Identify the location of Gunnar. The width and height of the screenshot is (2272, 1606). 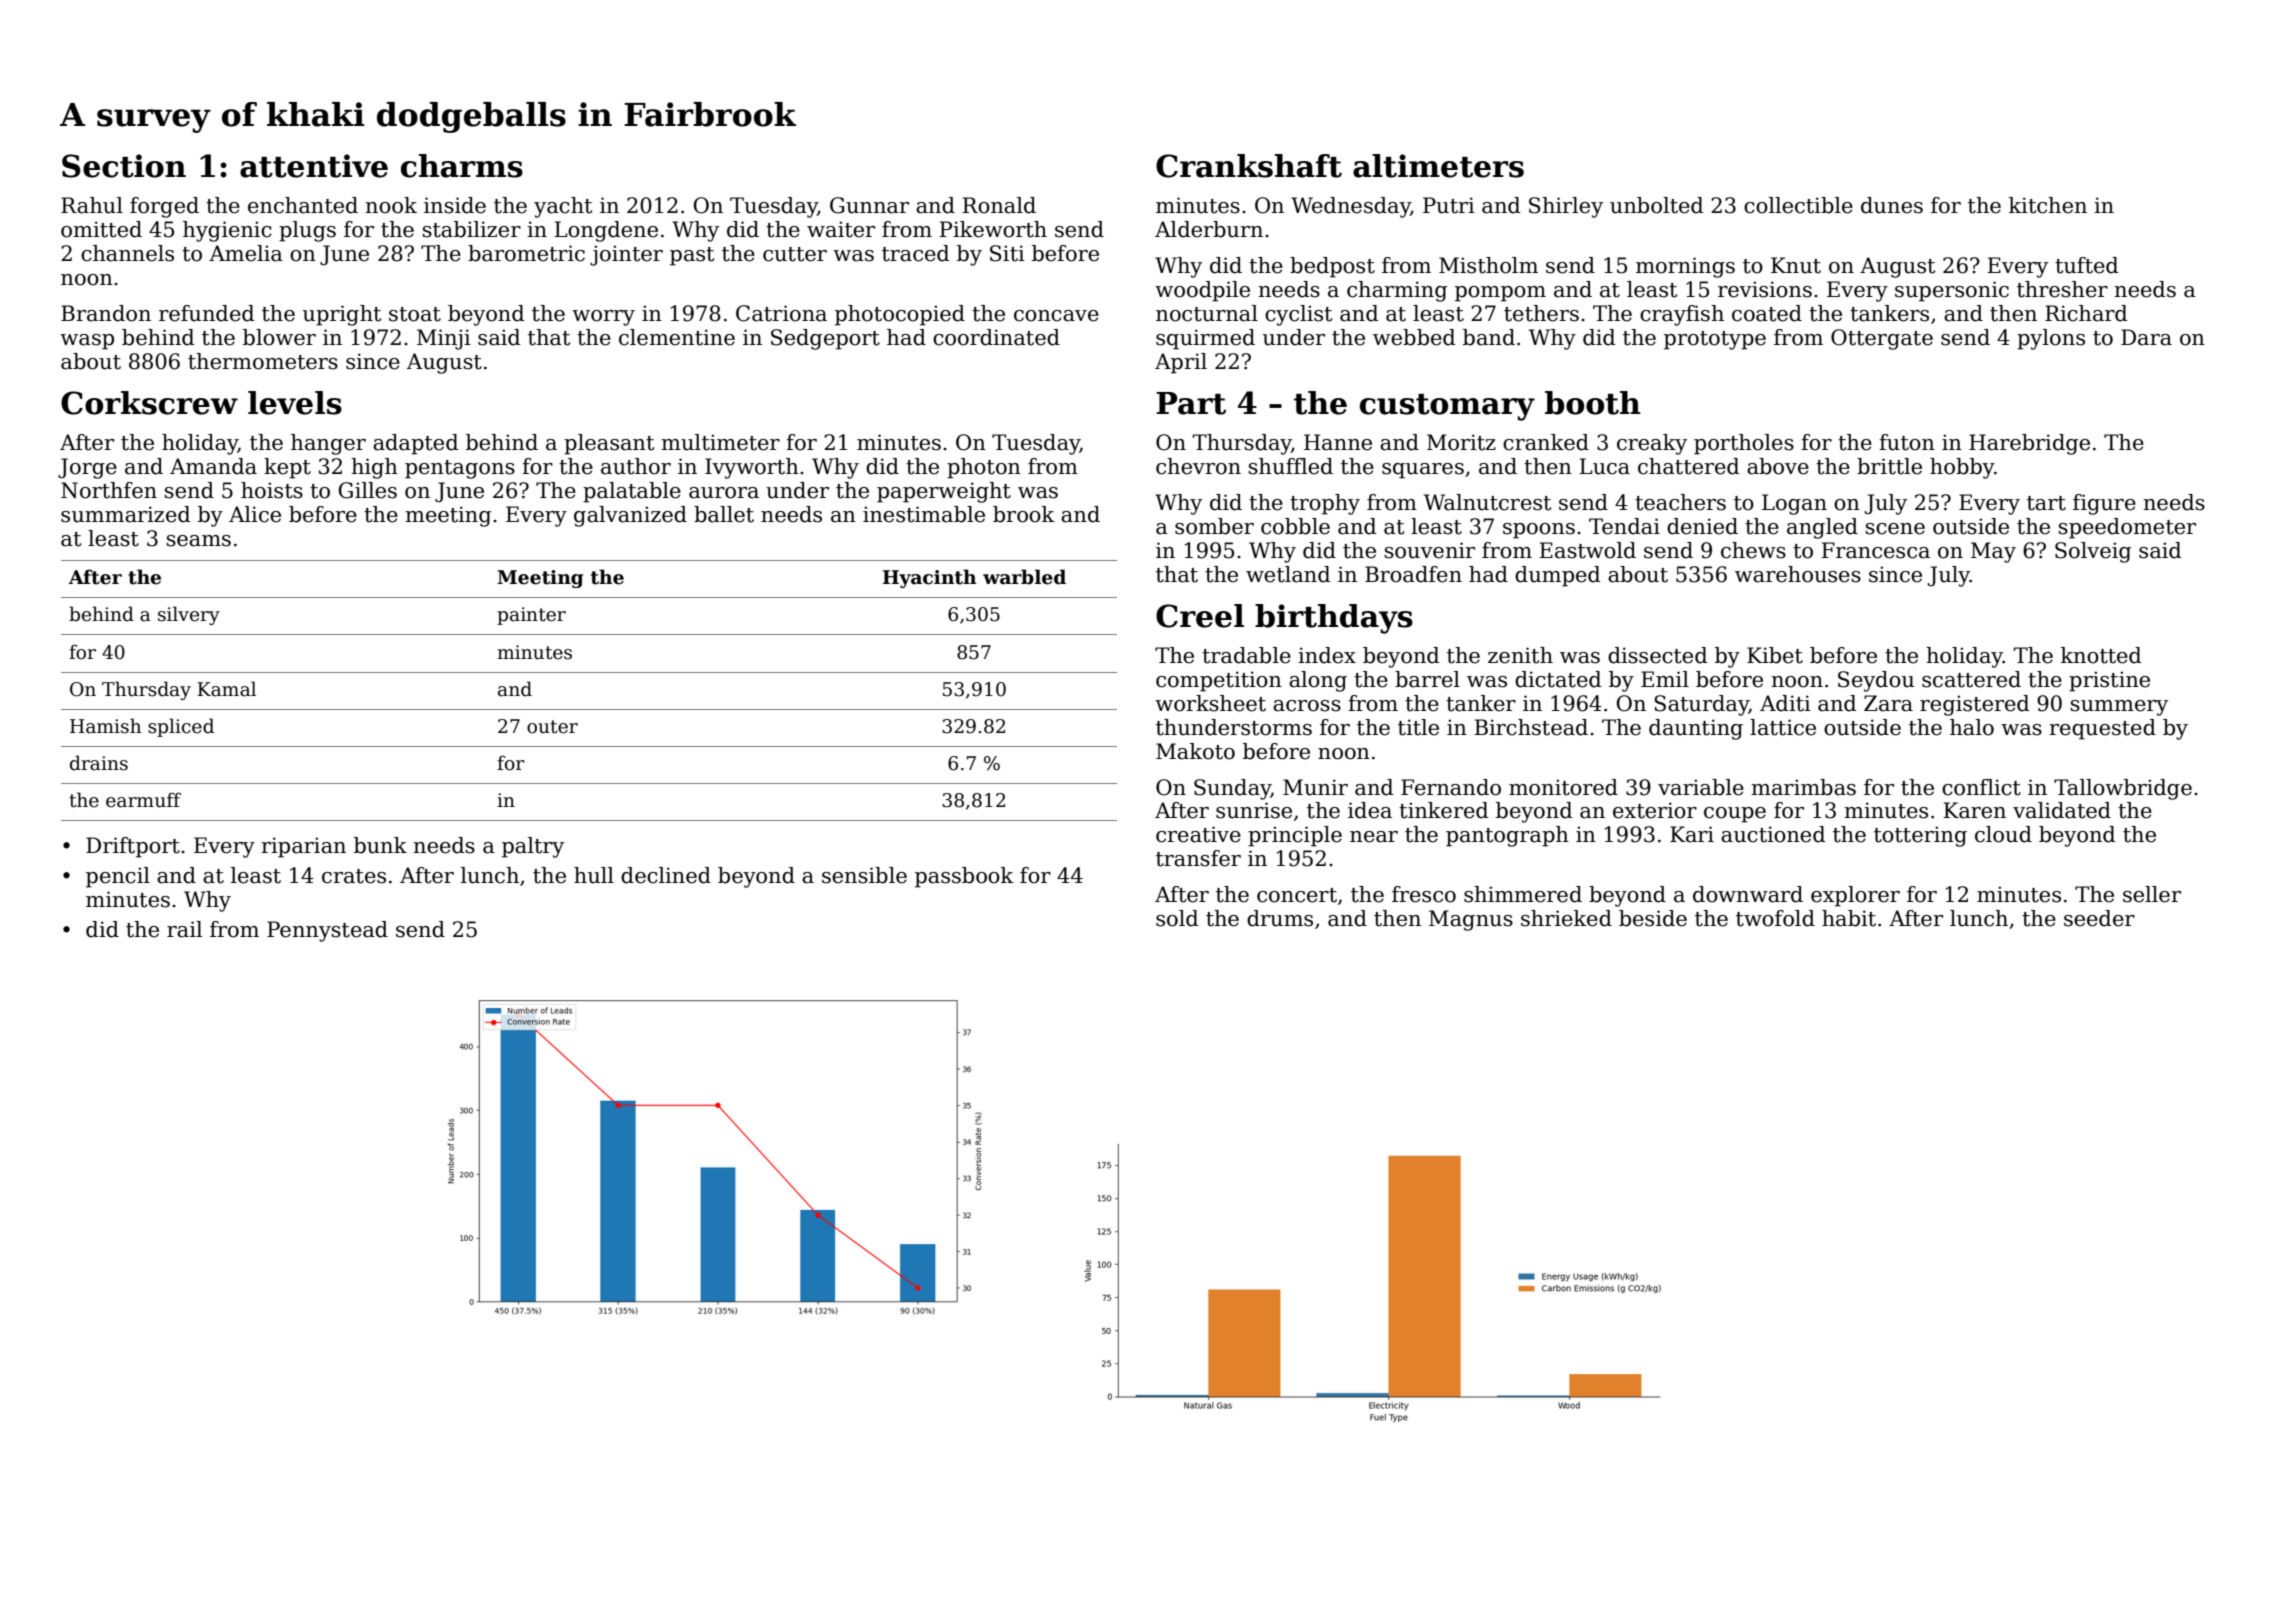
(869, 205).
